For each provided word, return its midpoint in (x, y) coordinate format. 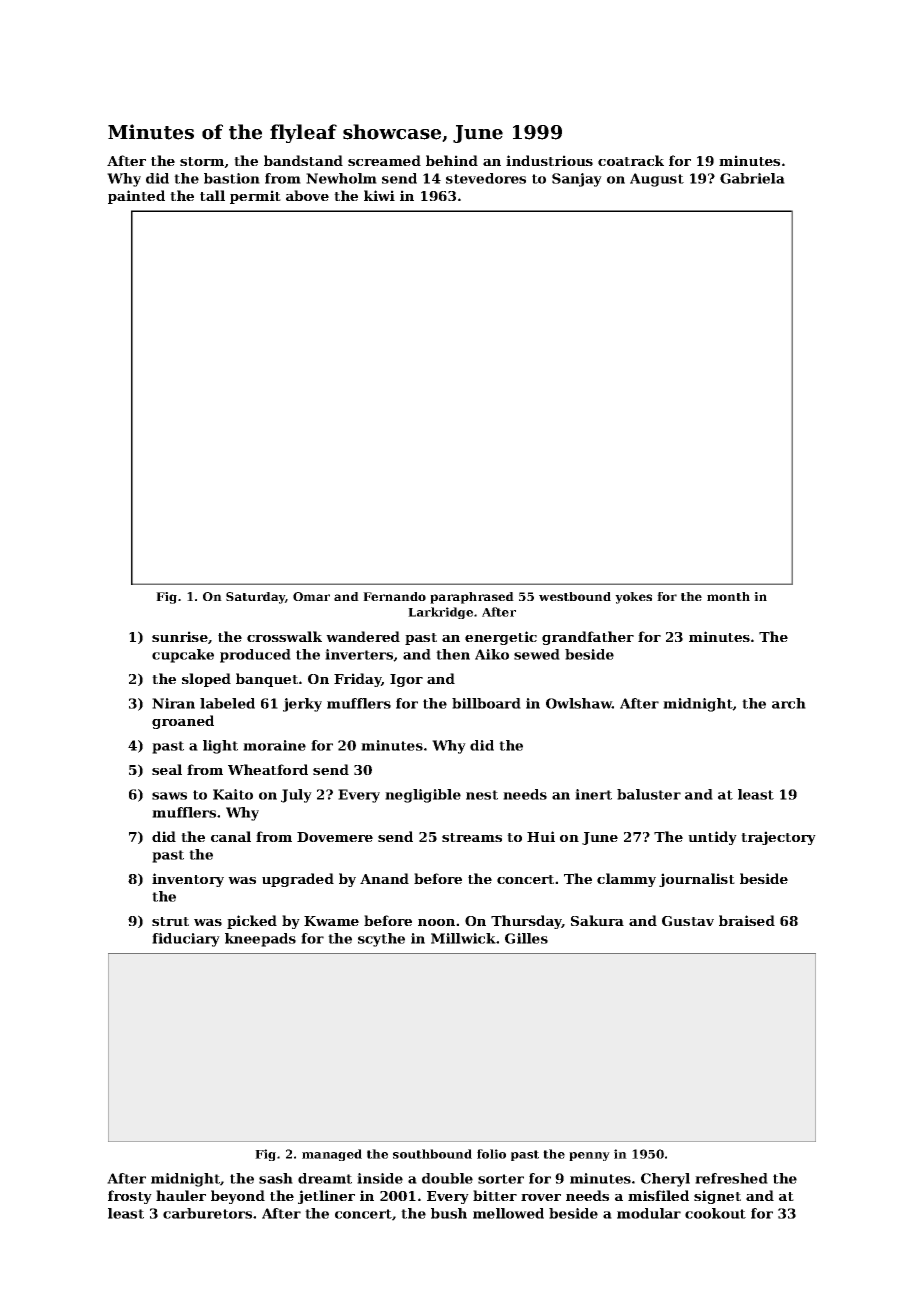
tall (212, 195)
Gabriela (752, 178)
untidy (712, 838)
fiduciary (186, 940)
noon (436, 922)
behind (452, 160)
